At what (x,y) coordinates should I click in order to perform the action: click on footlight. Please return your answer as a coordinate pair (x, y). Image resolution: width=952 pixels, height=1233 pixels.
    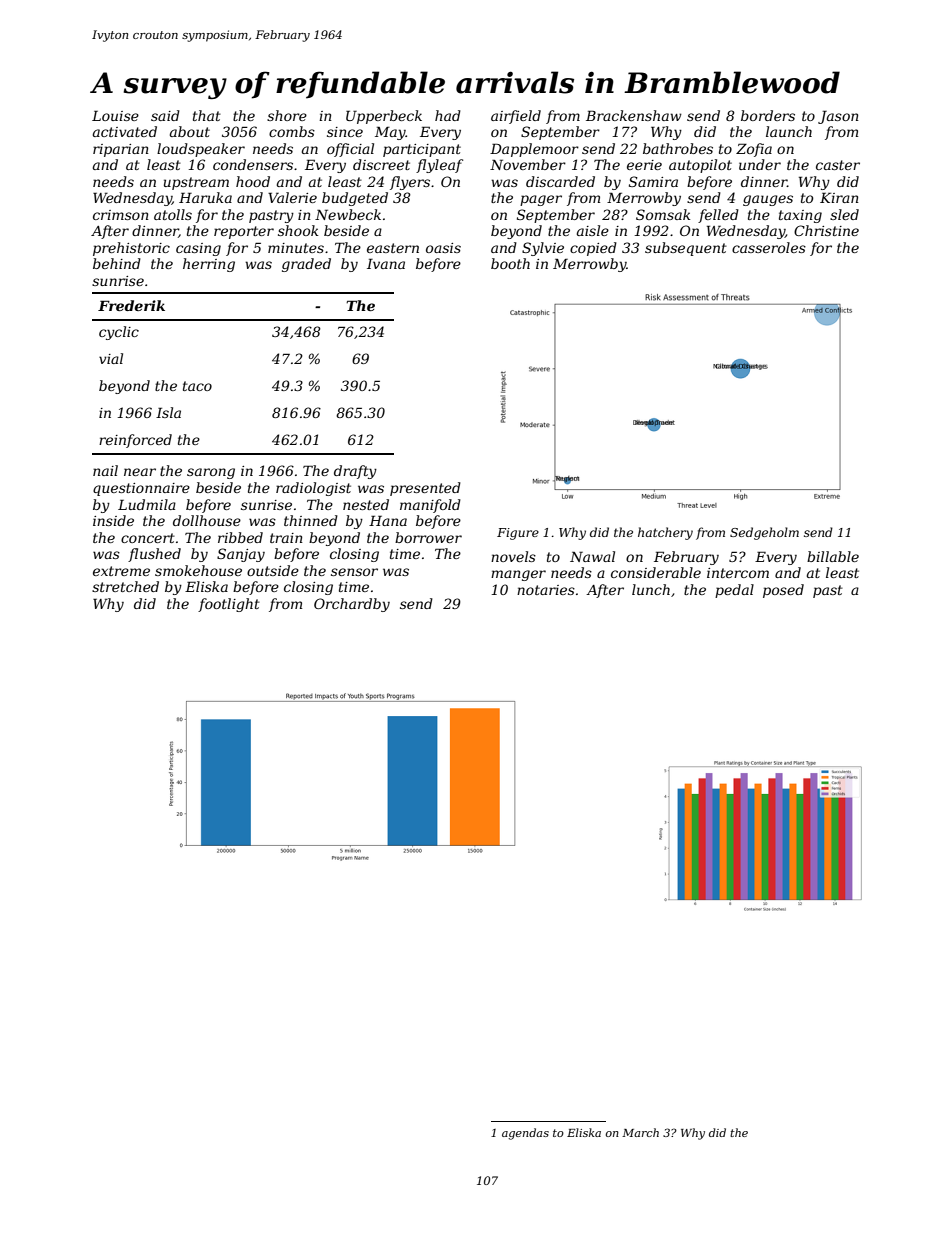
    Looking at the image, I should click on (229, 605).
